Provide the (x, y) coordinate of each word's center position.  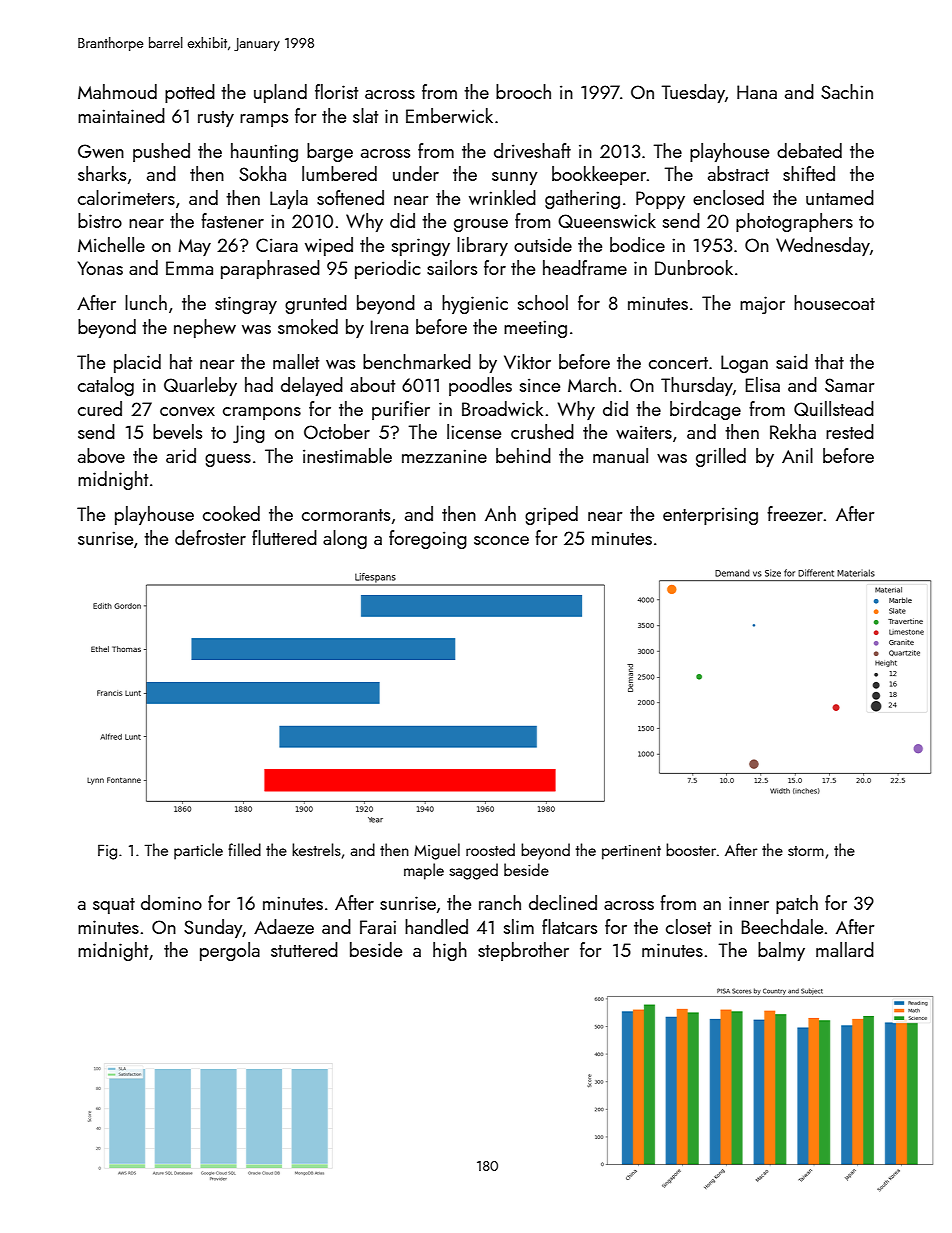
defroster (210, 537)
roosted (490, 849)
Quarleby (200, 386)
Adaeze (284, 926)
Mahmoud (117, 91)
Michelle (111, 244)
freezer (795, 513)
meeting (535, 329)
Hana (757, 92)
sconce (501, 540)
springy (421, 247)
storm (806, 851)
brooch (523, 91)
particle (198, 851)
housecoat (834, 302)
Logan (744, 364)
